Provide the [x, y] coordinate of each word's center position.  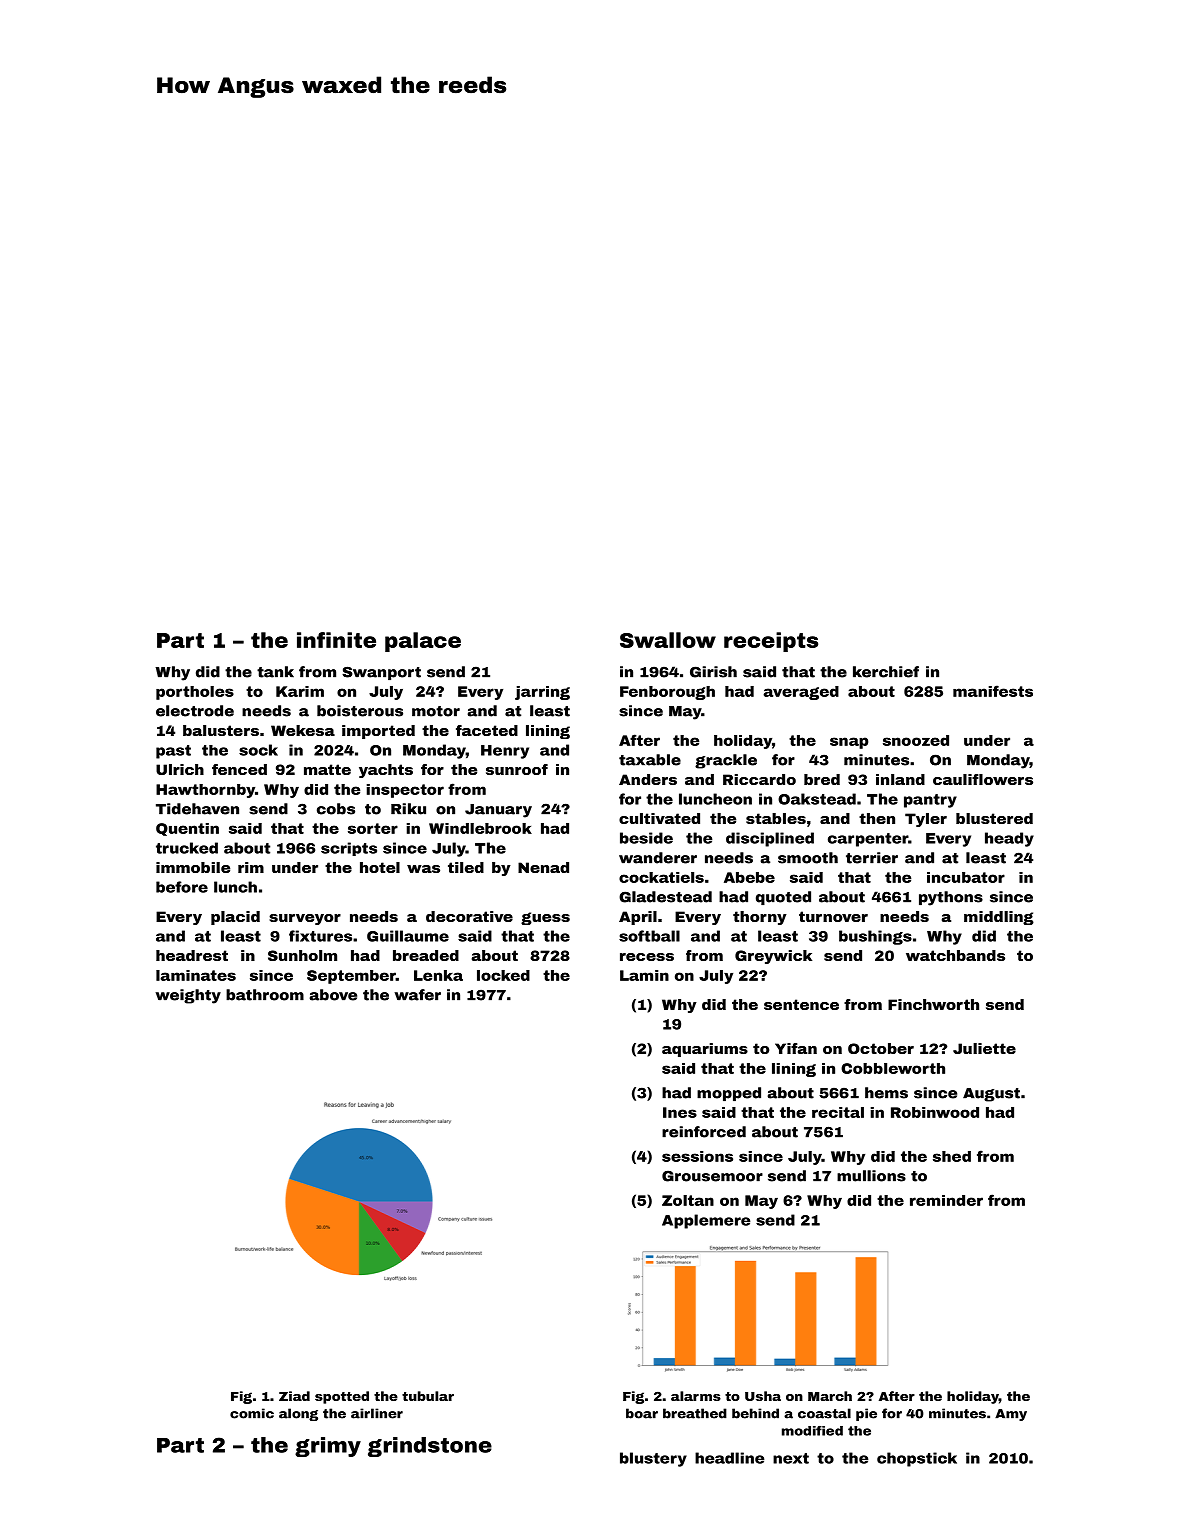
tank [275, 672]
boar [642, 1413]
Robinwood [935, 1112]
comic [252, 1413]
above [333, 995]
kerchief [886, 672]
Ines [680, 1112]
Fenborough [667, 693]
